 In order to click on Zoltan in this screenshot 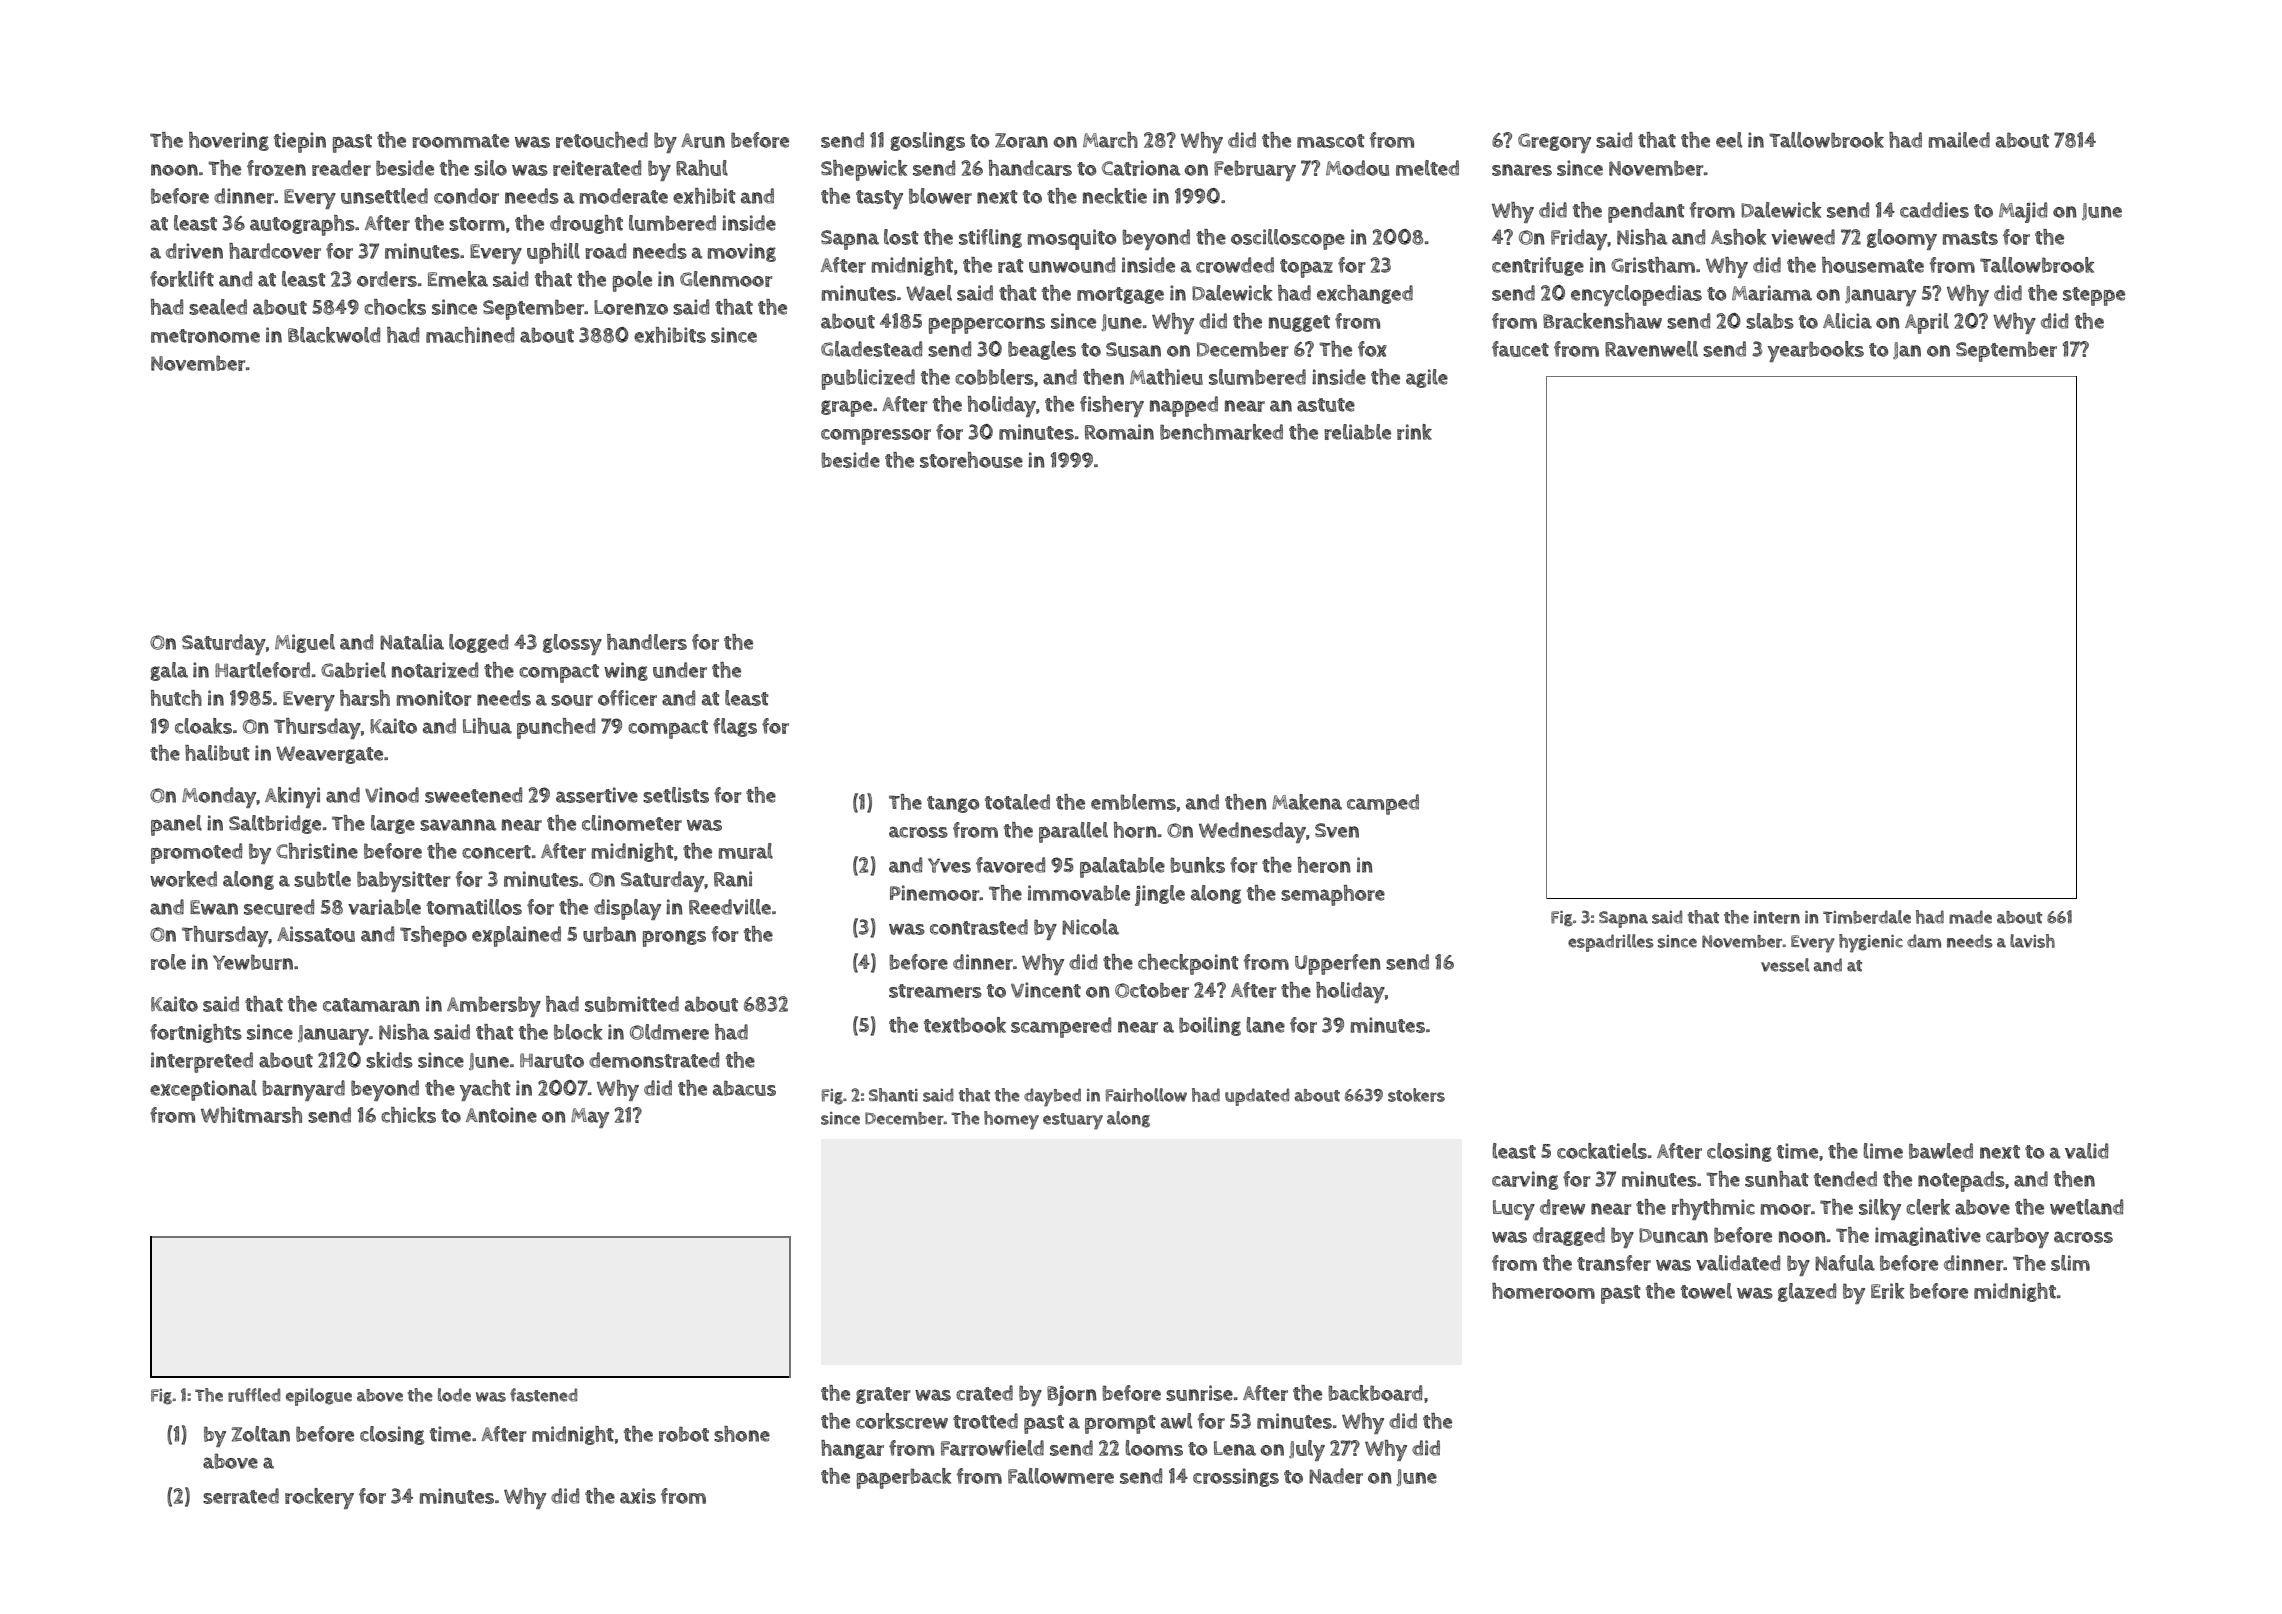, I will do `click(261, 1434)`.
